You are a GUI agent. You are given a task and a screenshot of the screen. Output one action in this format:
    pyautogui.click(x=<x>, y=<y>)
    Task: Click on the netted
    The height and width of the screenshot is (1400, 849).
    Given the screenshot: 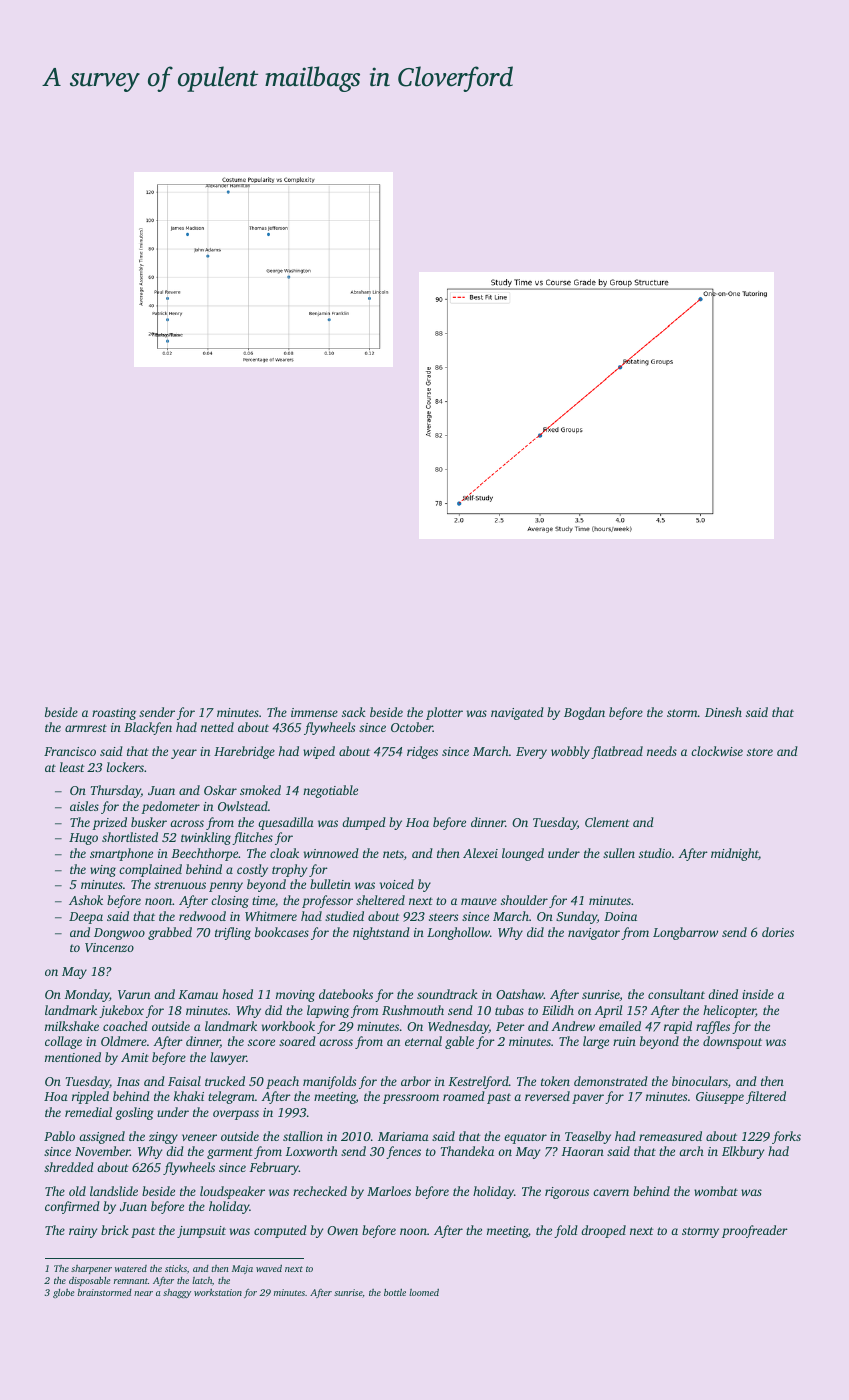 What is the action you would take?
    pyautogui.click(x=217, y=727)
